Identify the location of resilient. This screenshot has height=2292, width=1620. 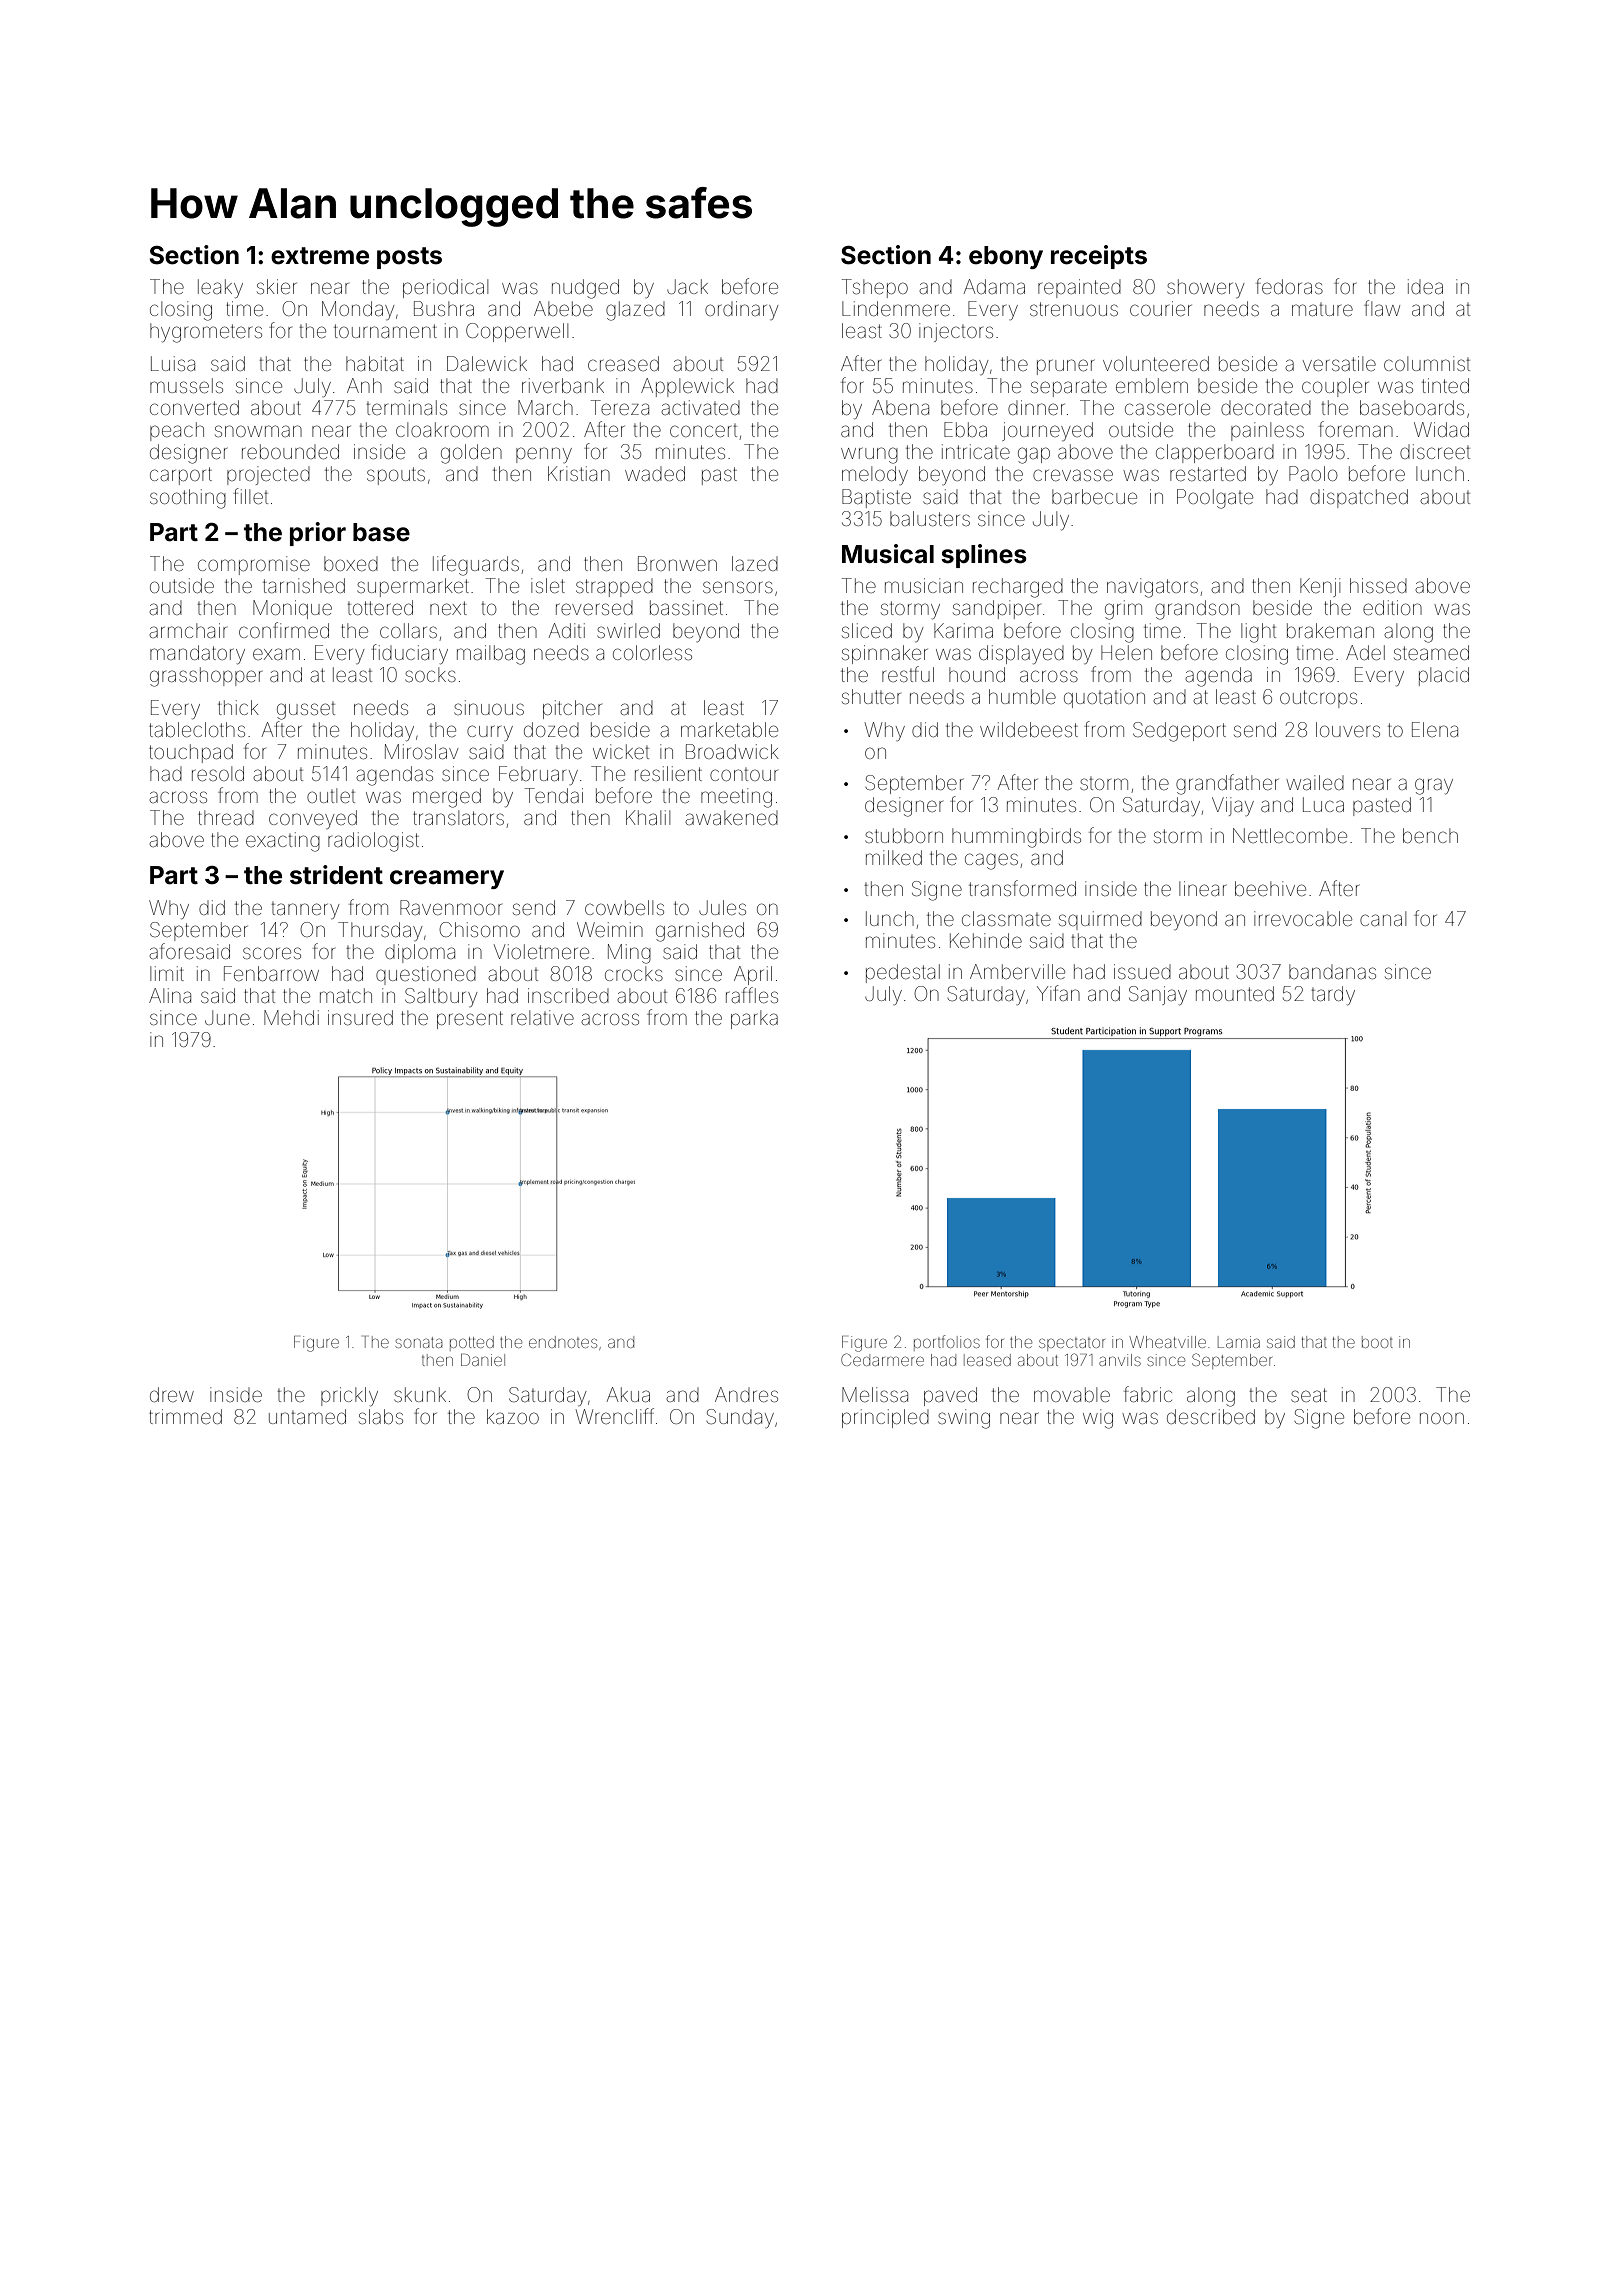
(668, 773).
